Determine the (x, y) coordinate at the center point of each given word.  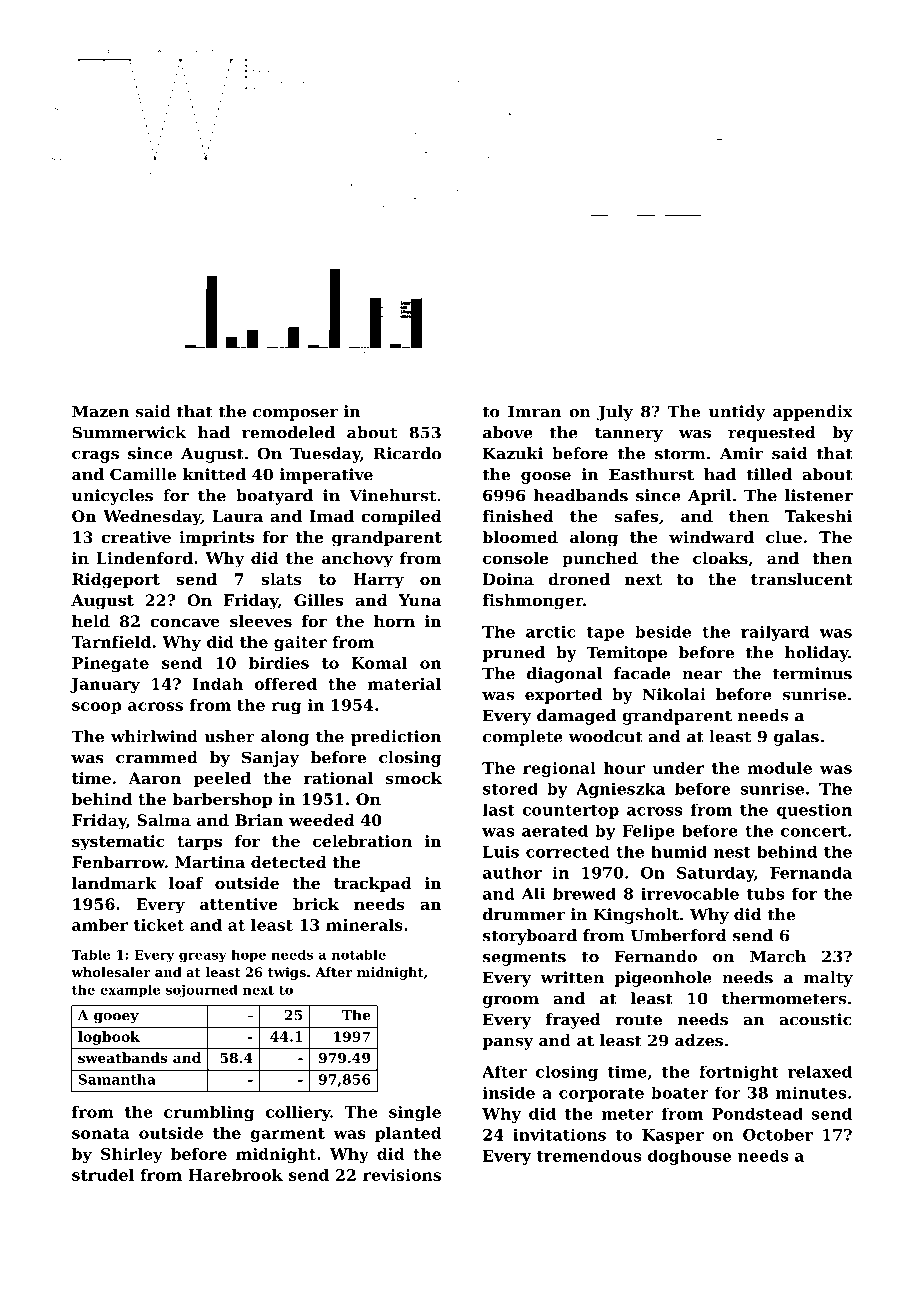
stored (510, 789)
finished (518, 516)
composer (295, 415)
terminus (812, 673)
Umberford (679, 935)
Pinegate (110, 664)
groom (511, 1002)
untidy (737, 413)
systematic (118, 843)
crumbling (209, 1113)
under (678, 768)
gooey (116, 1018)
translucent (802, 579)
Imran (534, 411)
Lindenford (144, 558)
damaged (576, 717)
